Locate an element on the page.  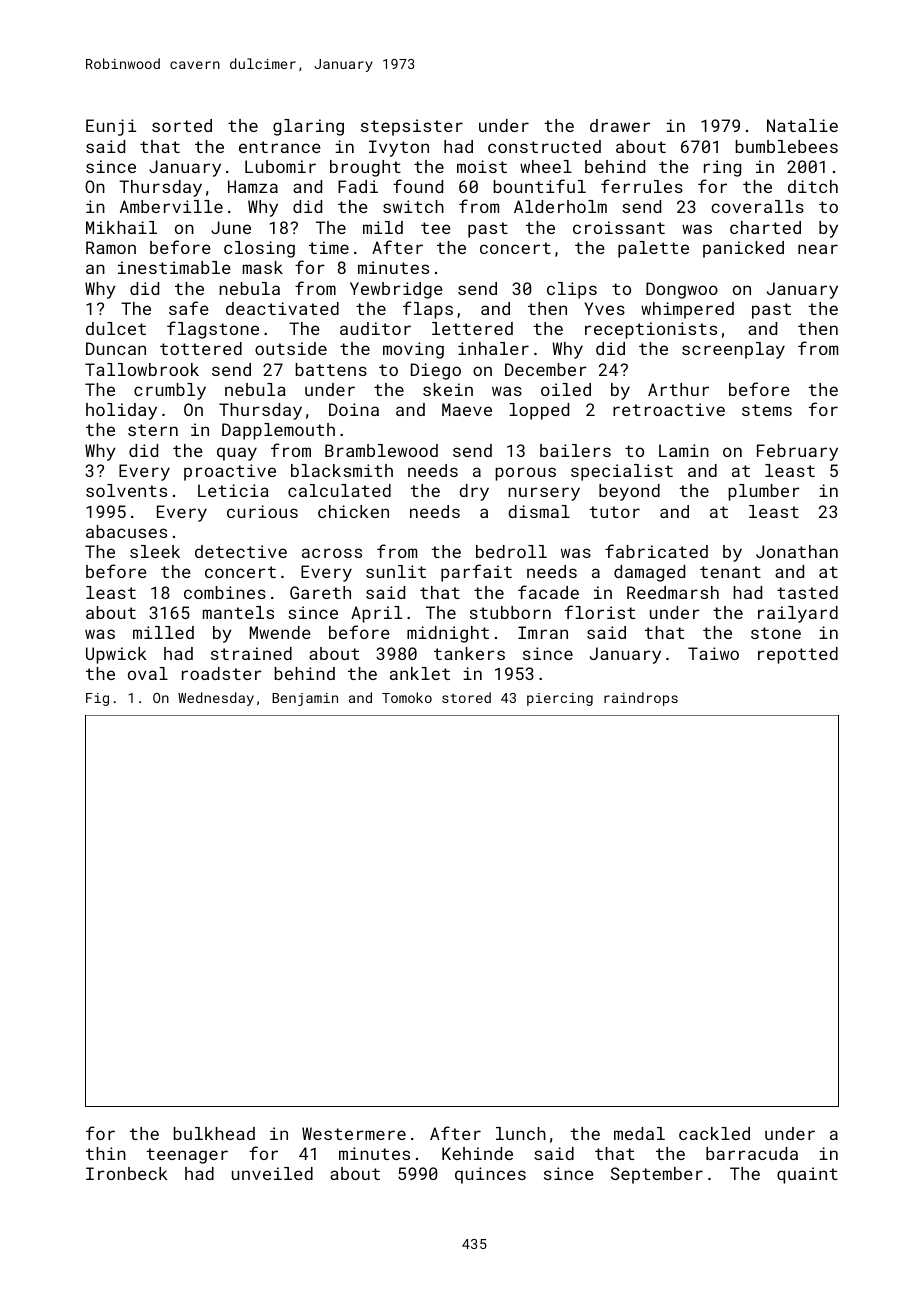
Eunji is located at coordinates (111, 127).
